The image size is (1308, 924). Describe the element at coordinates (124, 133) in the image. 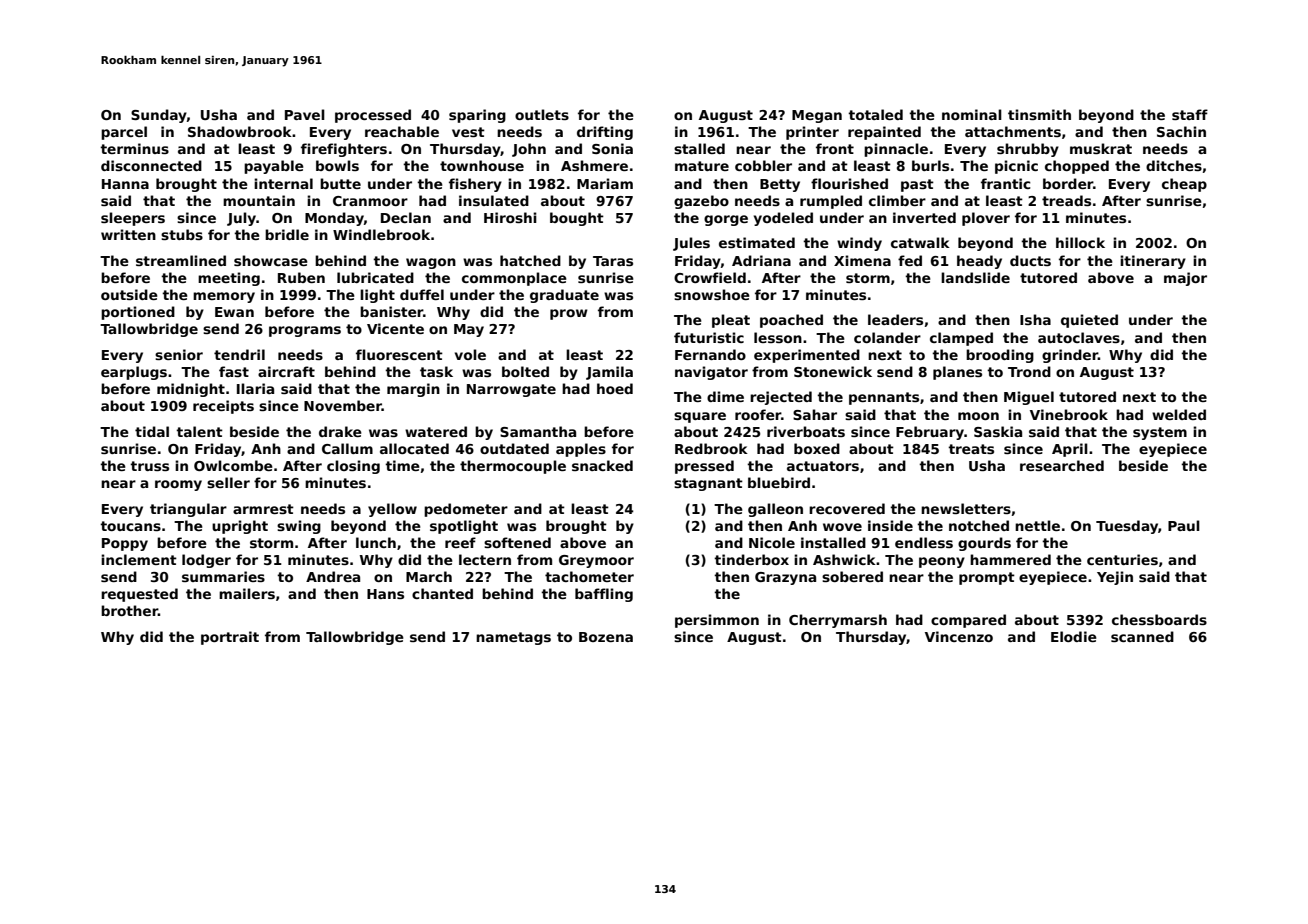

I see `parcel` at that location.
